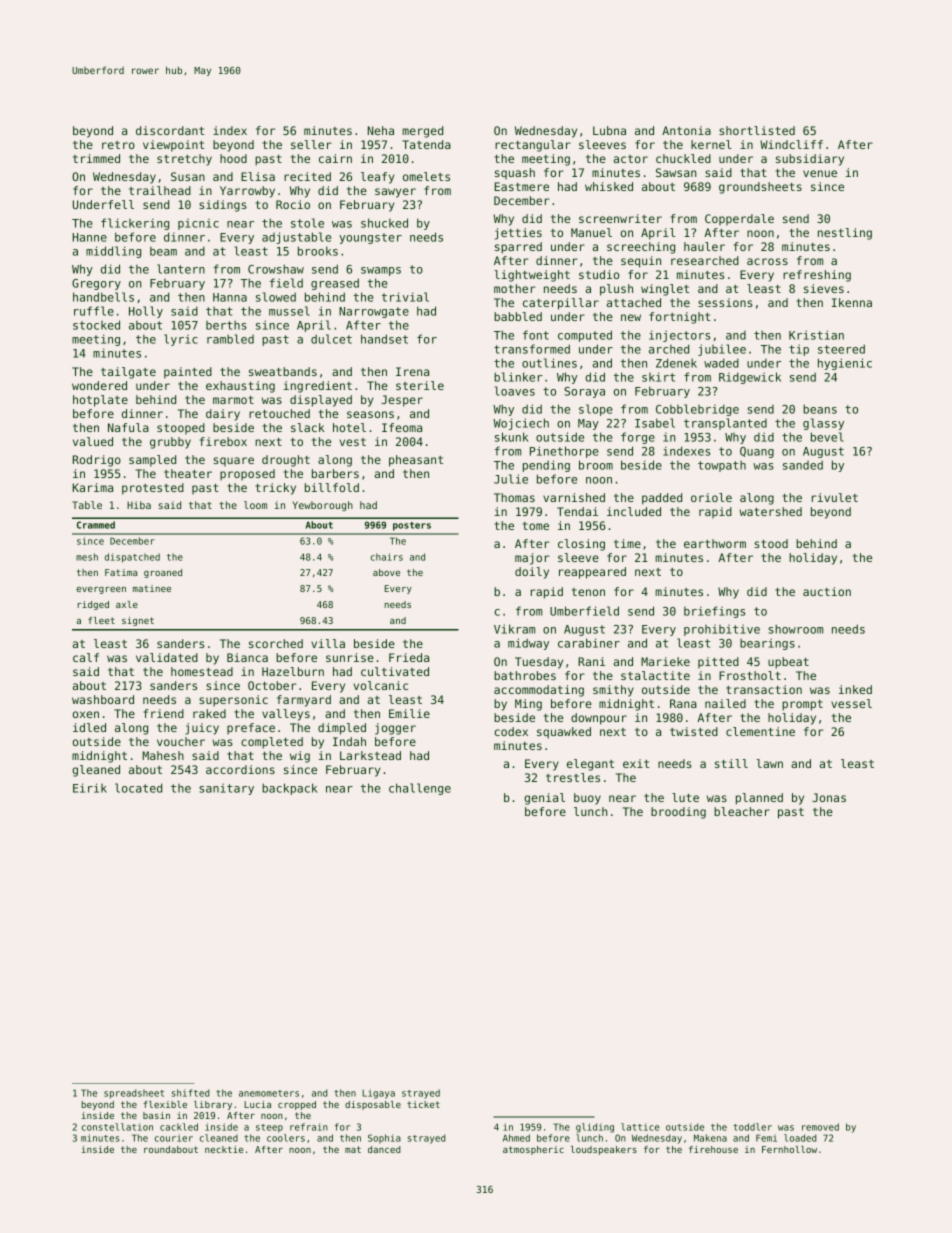 Image resolution: width=952 pixels, height=1233 pixels. What do you see at coordinates (514, 497) in the screenshot?
I see `Thomas` at bounding box center [514, 497].
